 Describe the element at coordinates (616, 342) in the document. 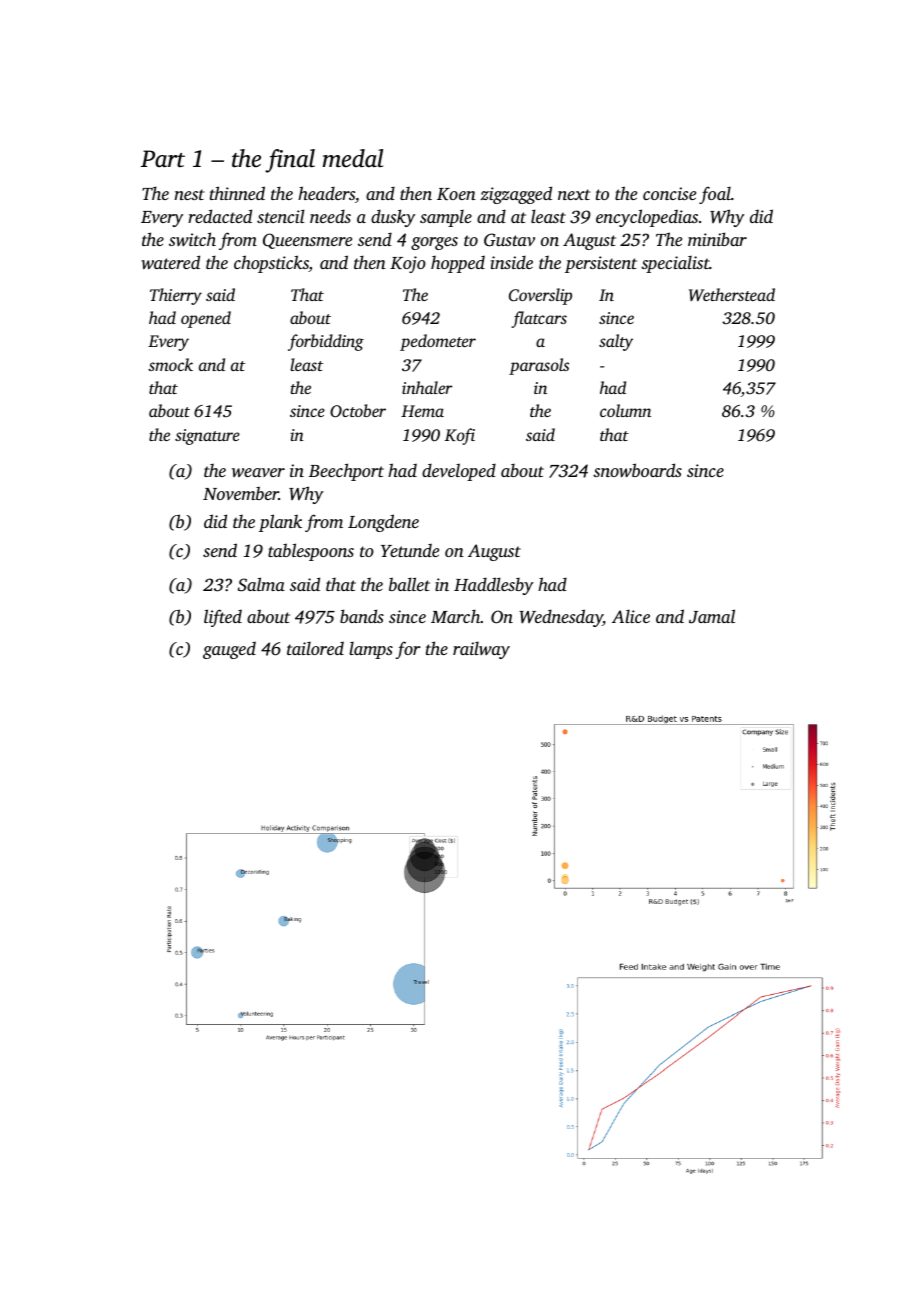

I see `salty` at that location.
